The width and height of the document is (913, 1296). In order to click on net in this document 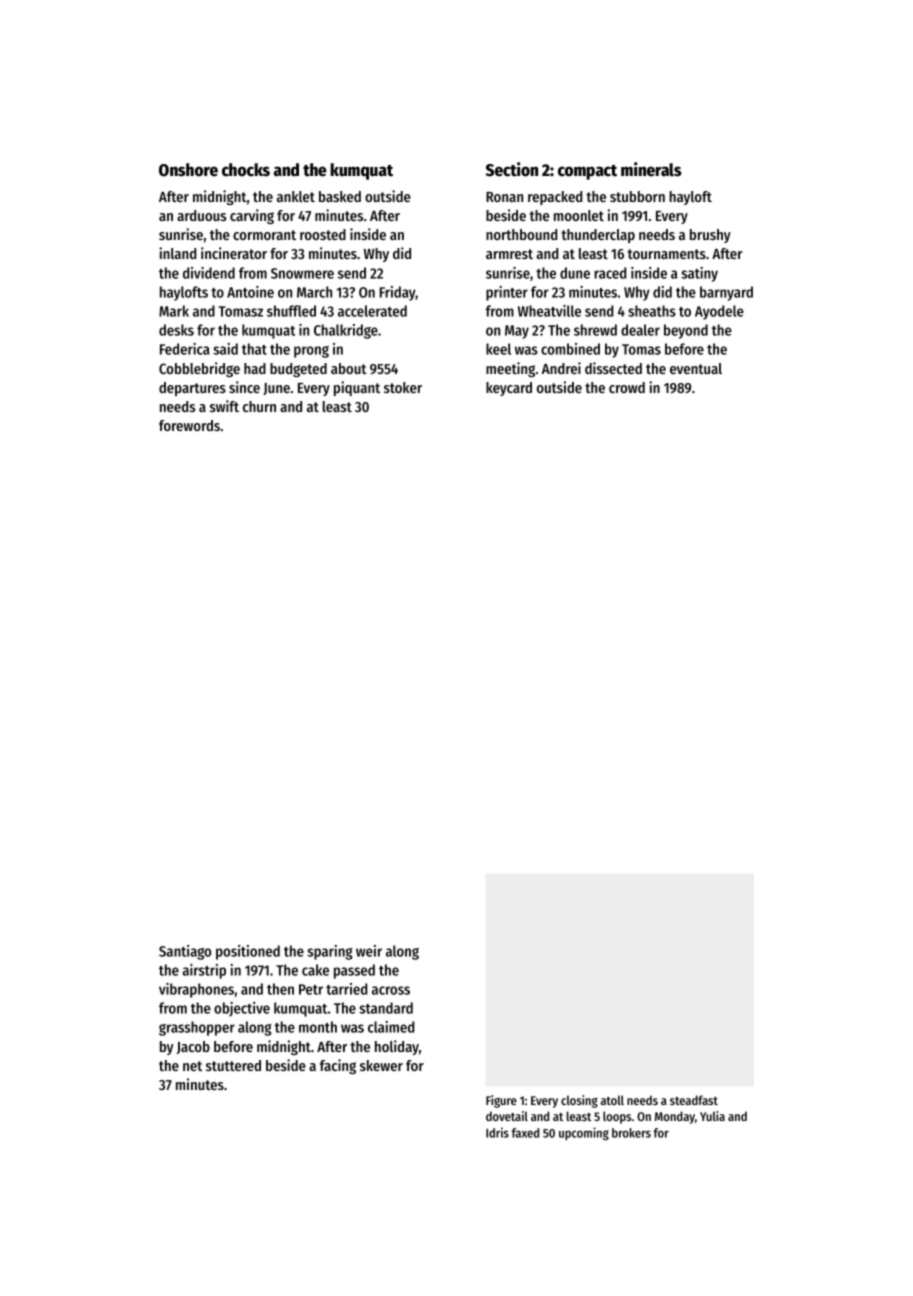, I will do `click(192, 1066)`.
